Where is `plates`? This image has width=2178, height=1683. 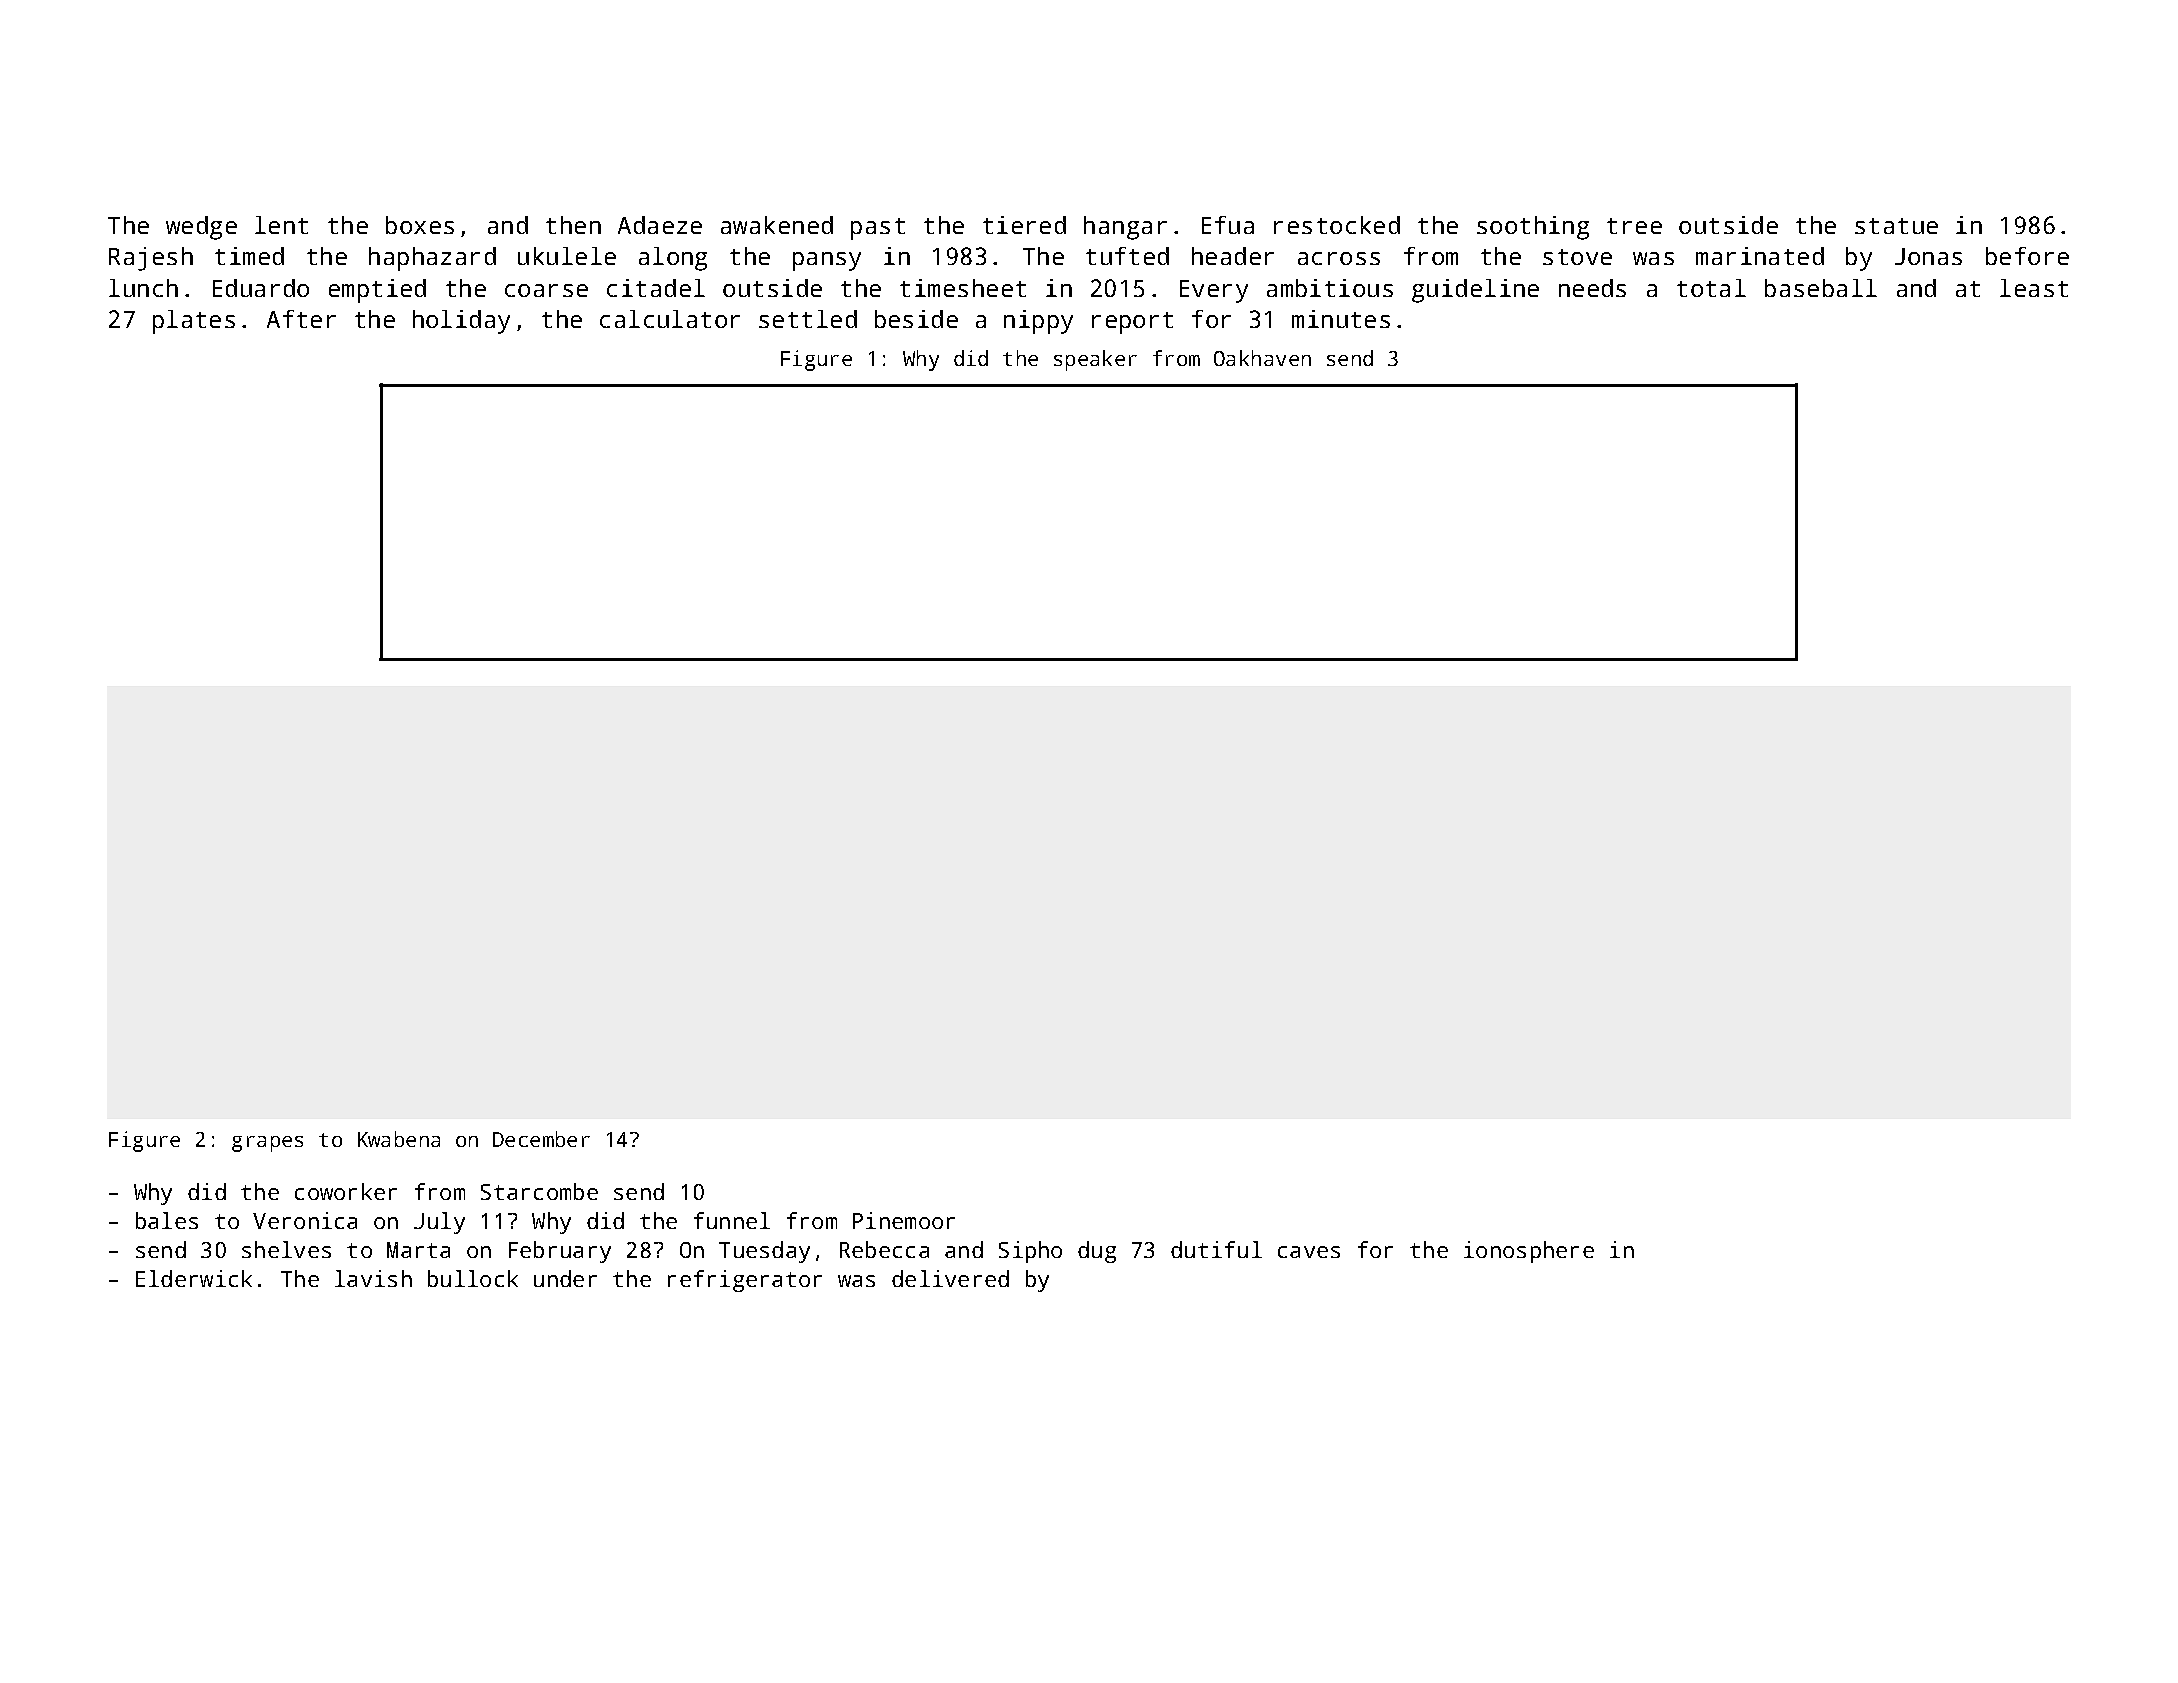 plates is located at coordinates (194, 322).
